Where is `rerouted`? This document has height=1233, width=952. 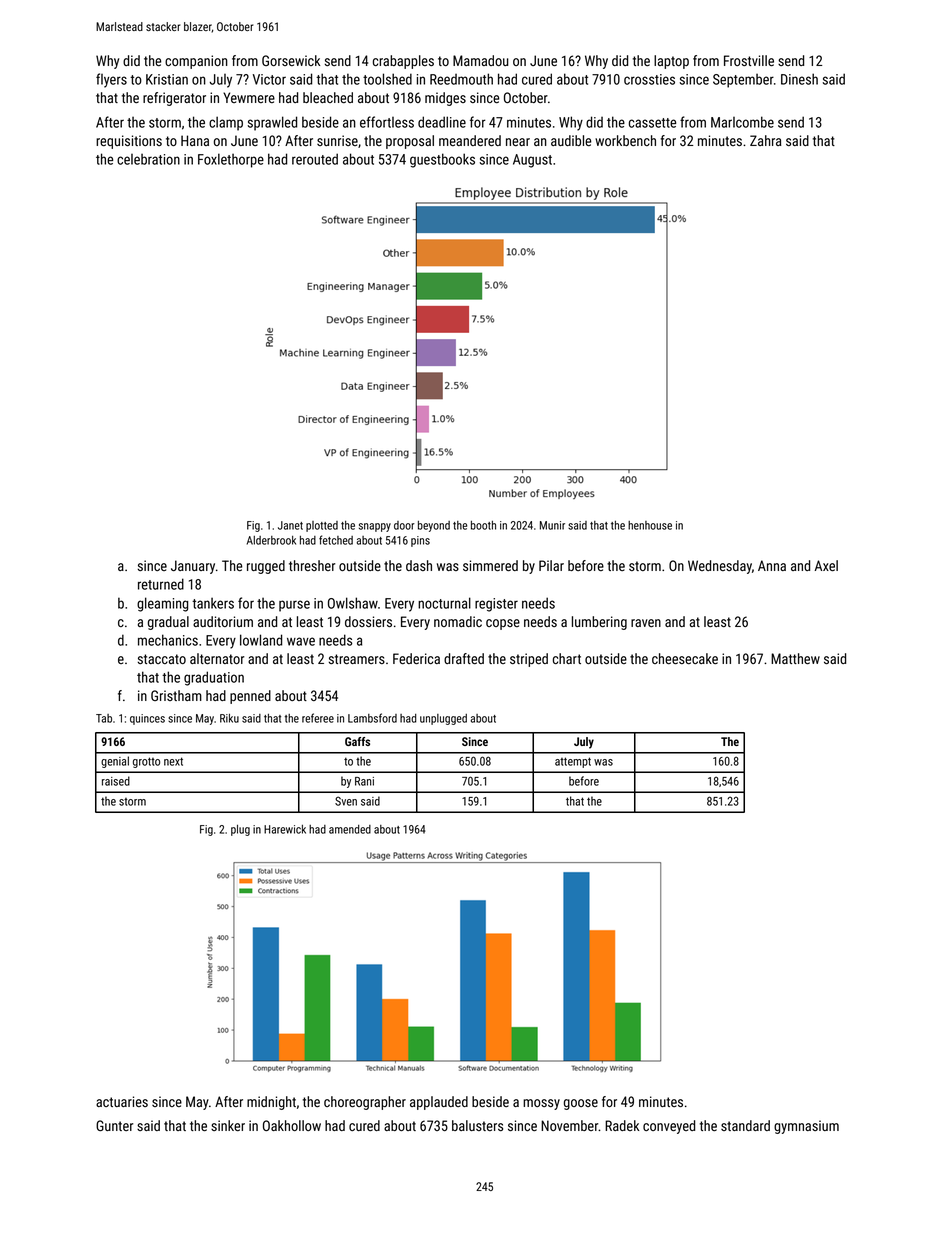 rerouted is located at coordinates (315, 159).
